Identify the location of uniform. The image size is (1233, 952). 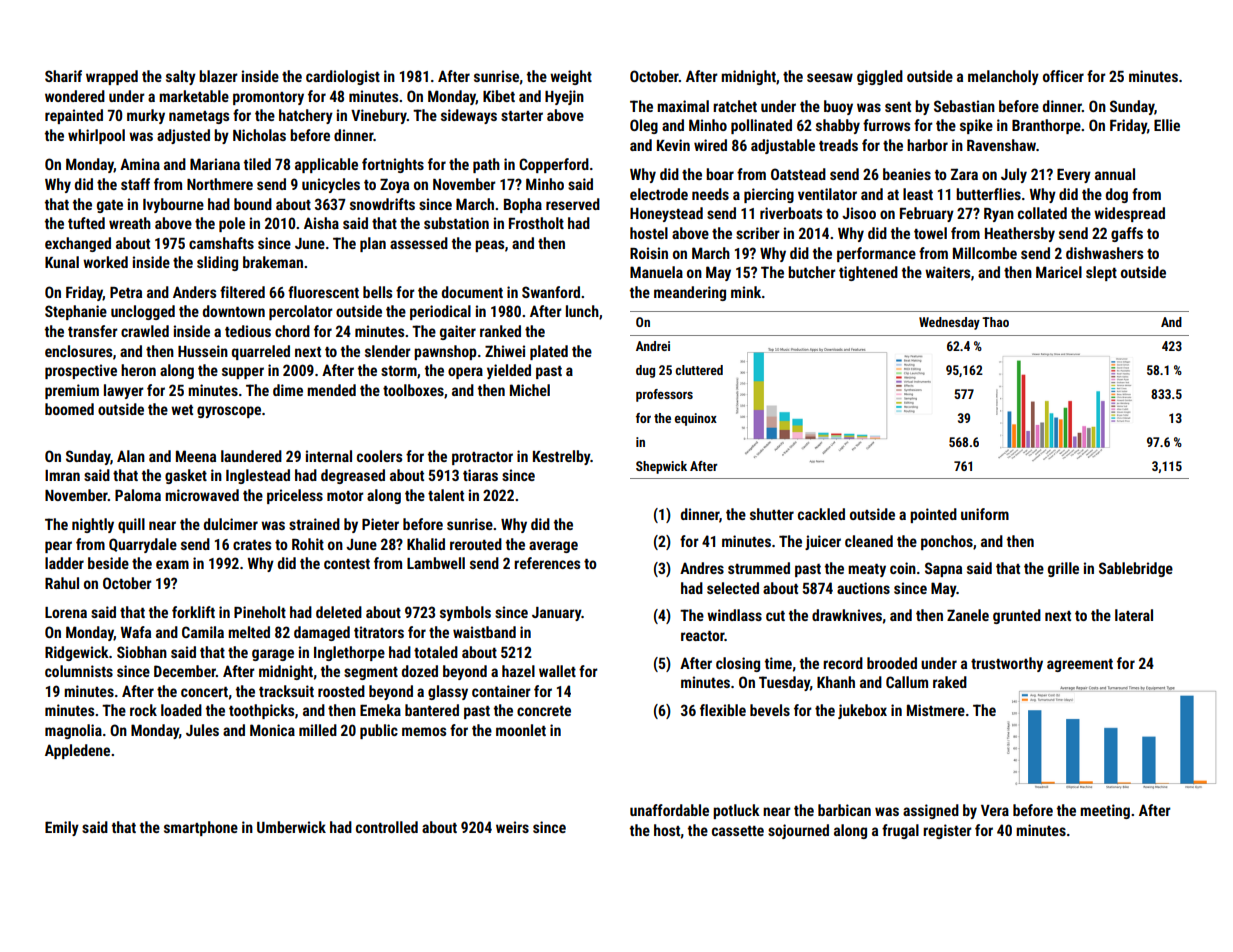
(985, 514).
